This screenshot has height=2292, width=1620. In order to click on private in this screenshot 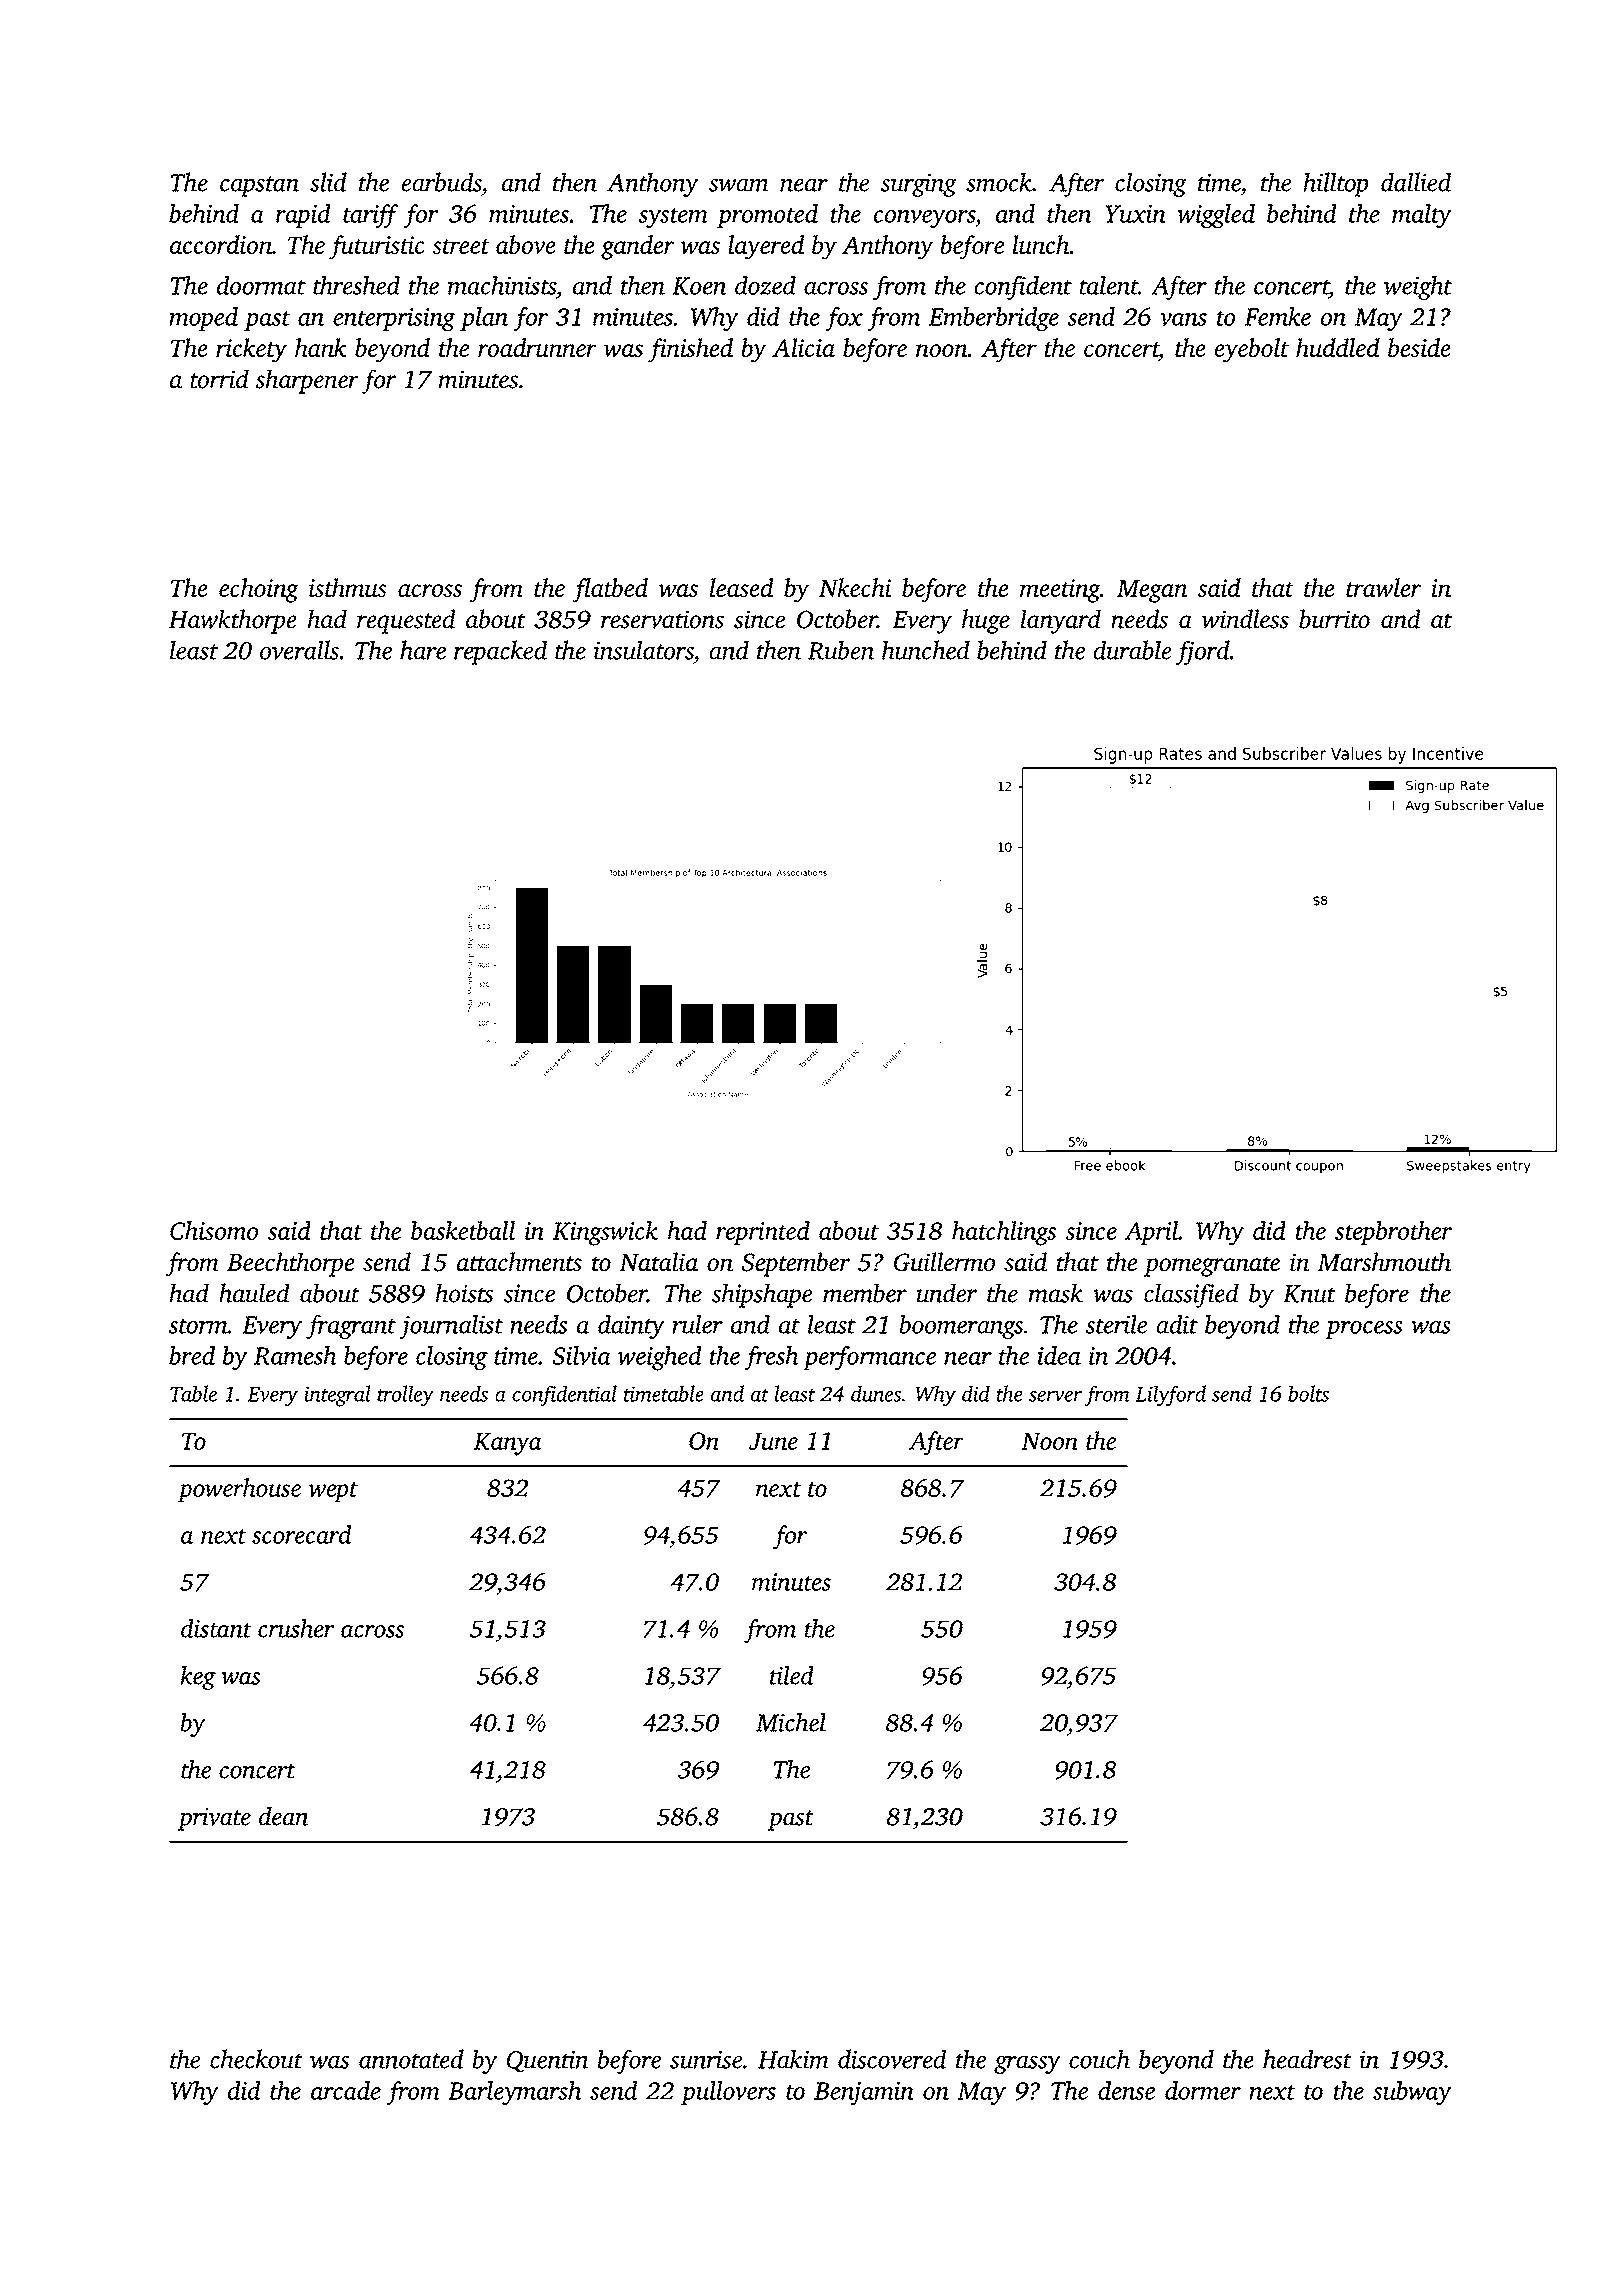, I will do `click(214, 1819)`.
